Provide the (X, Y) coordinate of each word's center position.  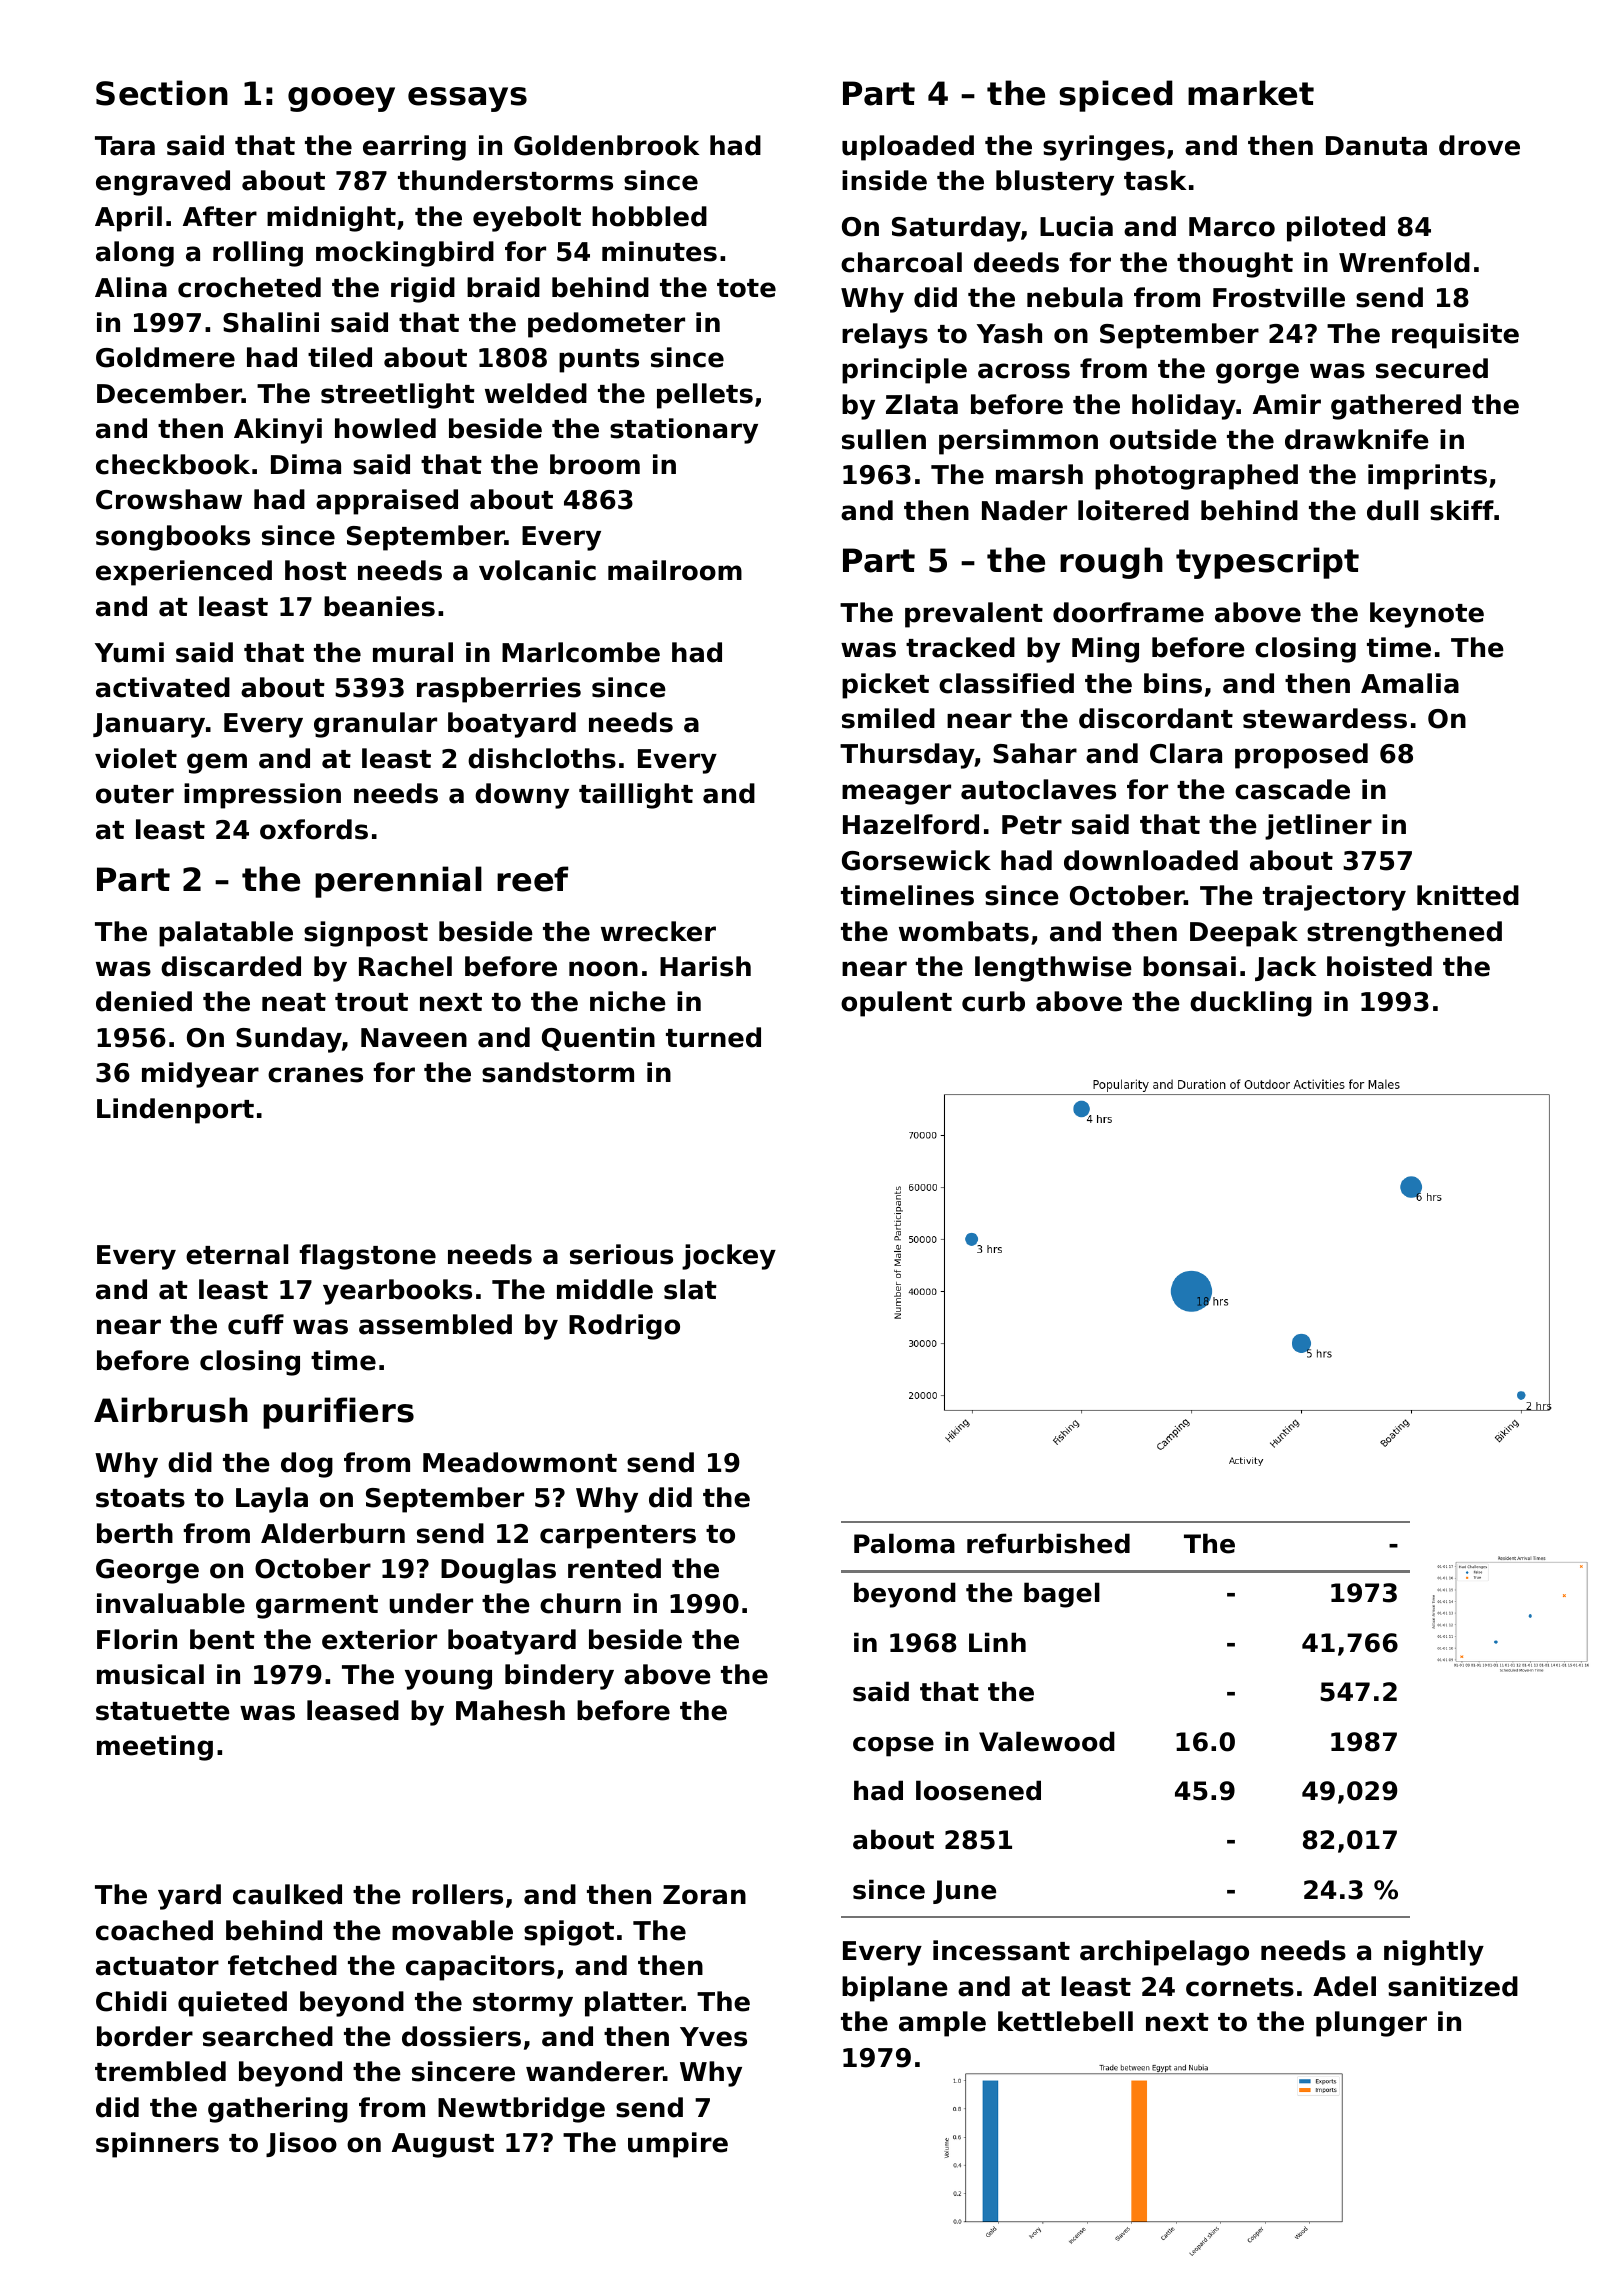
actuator (157, 1966)
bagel (1062, 1595)
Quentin (598, 1039)
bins (1173, 683)
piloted (1336, 229)
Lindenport (175, 1111)
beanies (379, 606)
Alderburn (333, 1533)
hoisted (1379, 966)
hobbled (649, 216)
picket (885, 686)
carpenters (618, 1537)
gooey (341, 99)
